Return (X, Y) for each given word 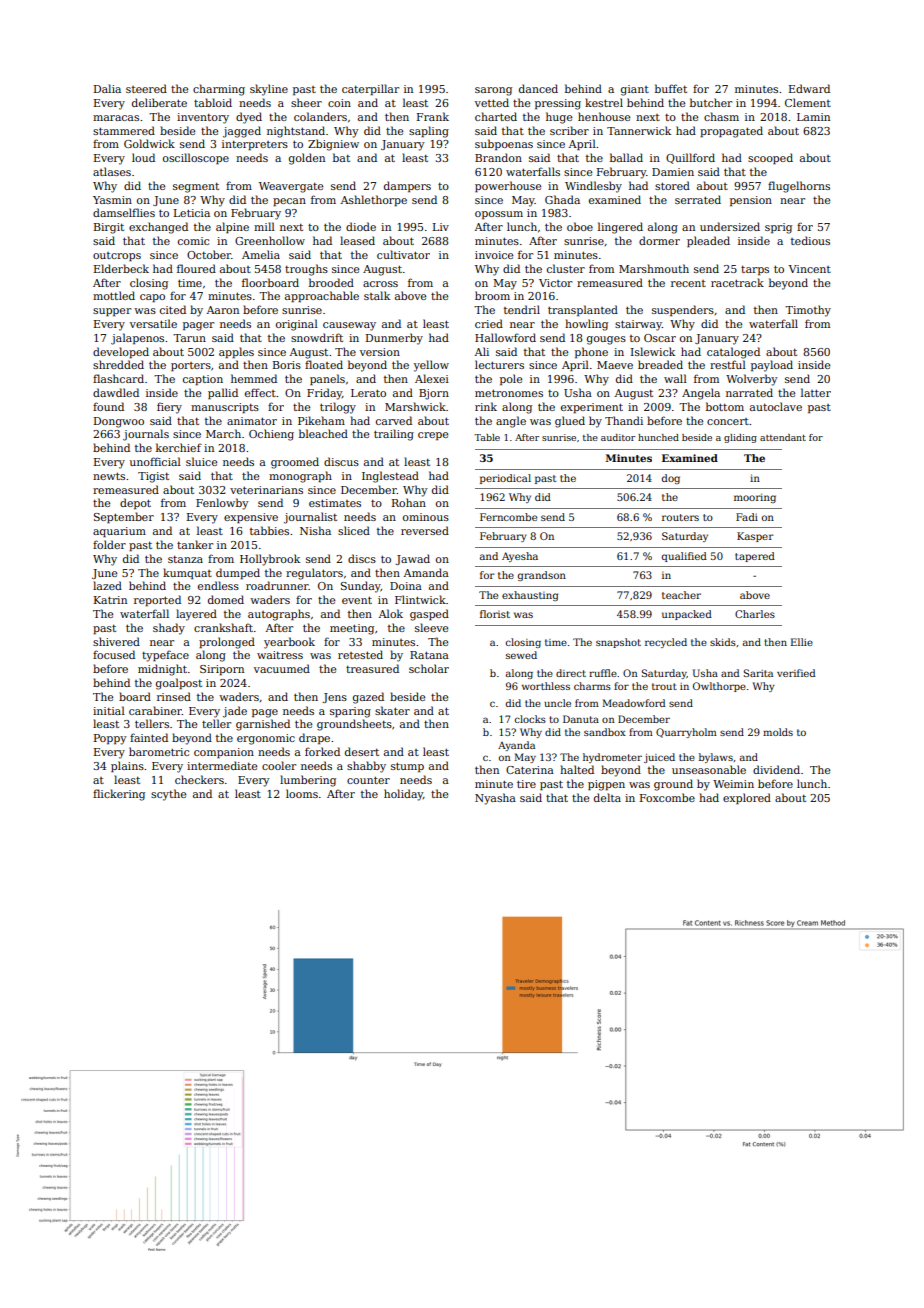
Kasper (755, 537)
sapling (429, 132)
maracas (116, 118)
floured (196, 268)
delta (607, 797)
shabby (366, 767)
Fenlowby (222, 504)
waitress (280, 655)
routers (680, 517)
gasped (429, 615)
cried (489, 323)
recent (688, 283)
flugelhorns (799, 187)
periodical (505, 479)
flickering (119, 795)
